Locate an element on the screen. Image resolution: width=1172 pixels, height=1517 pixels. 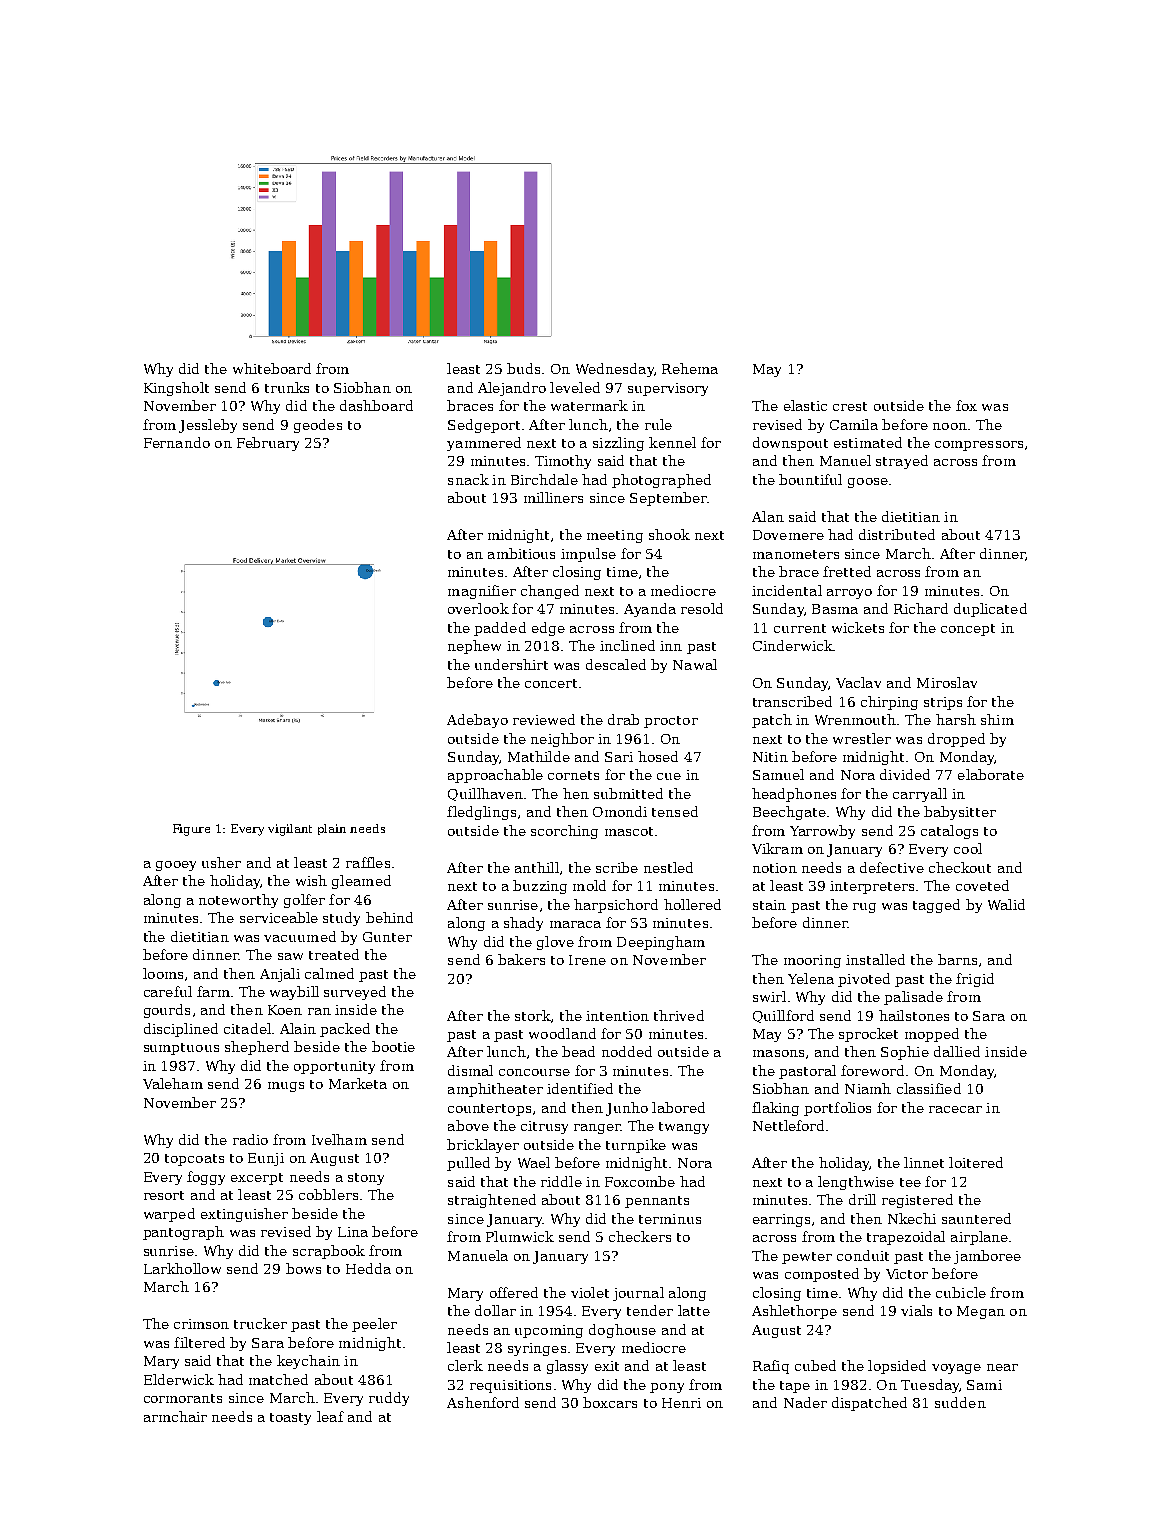
supervisory is located at coordinates (668, 389).
